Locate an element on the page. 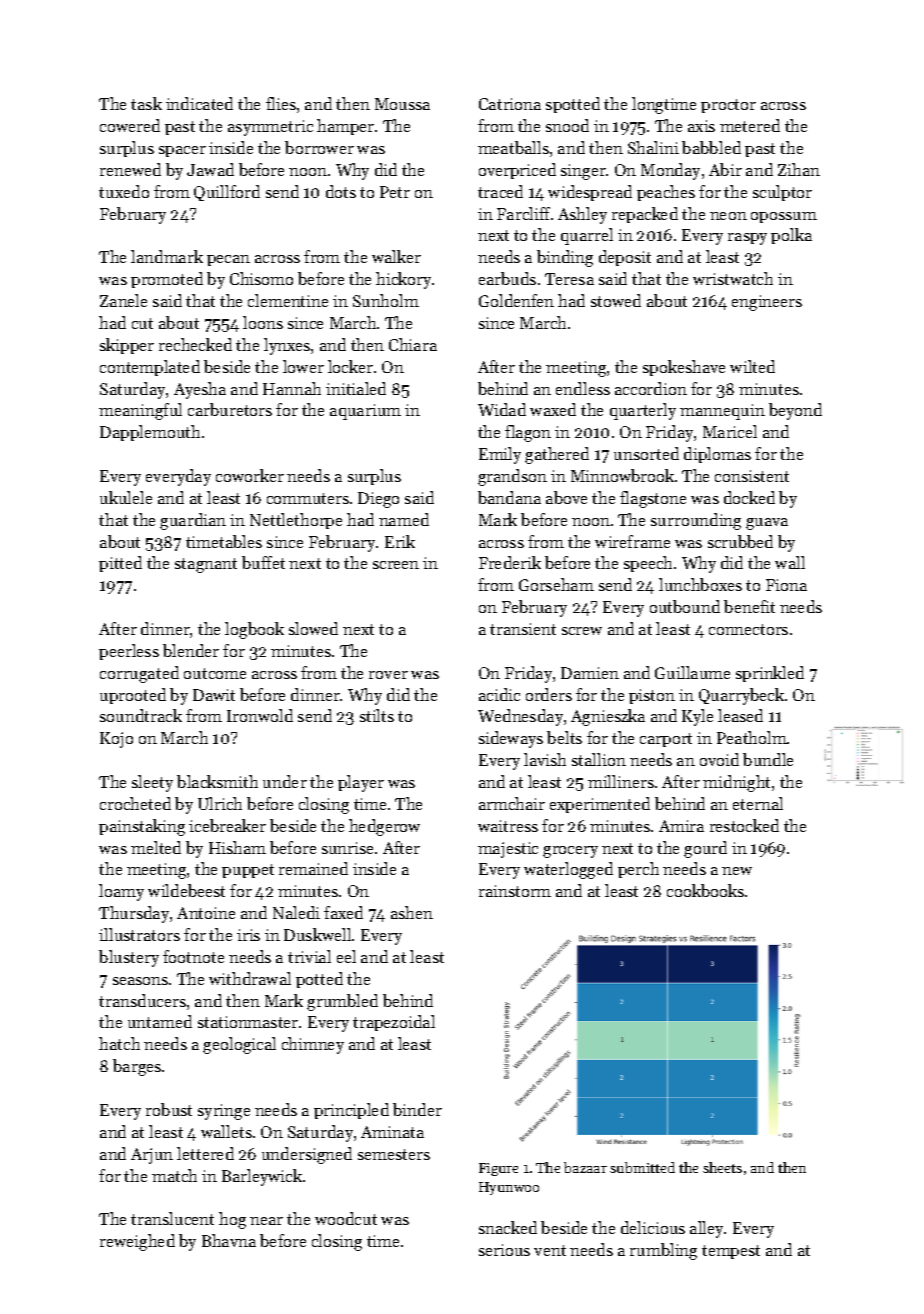 Image resolution: width=924 pixels, height=1314 pixels. near is located at coordinates (266, 1221).
